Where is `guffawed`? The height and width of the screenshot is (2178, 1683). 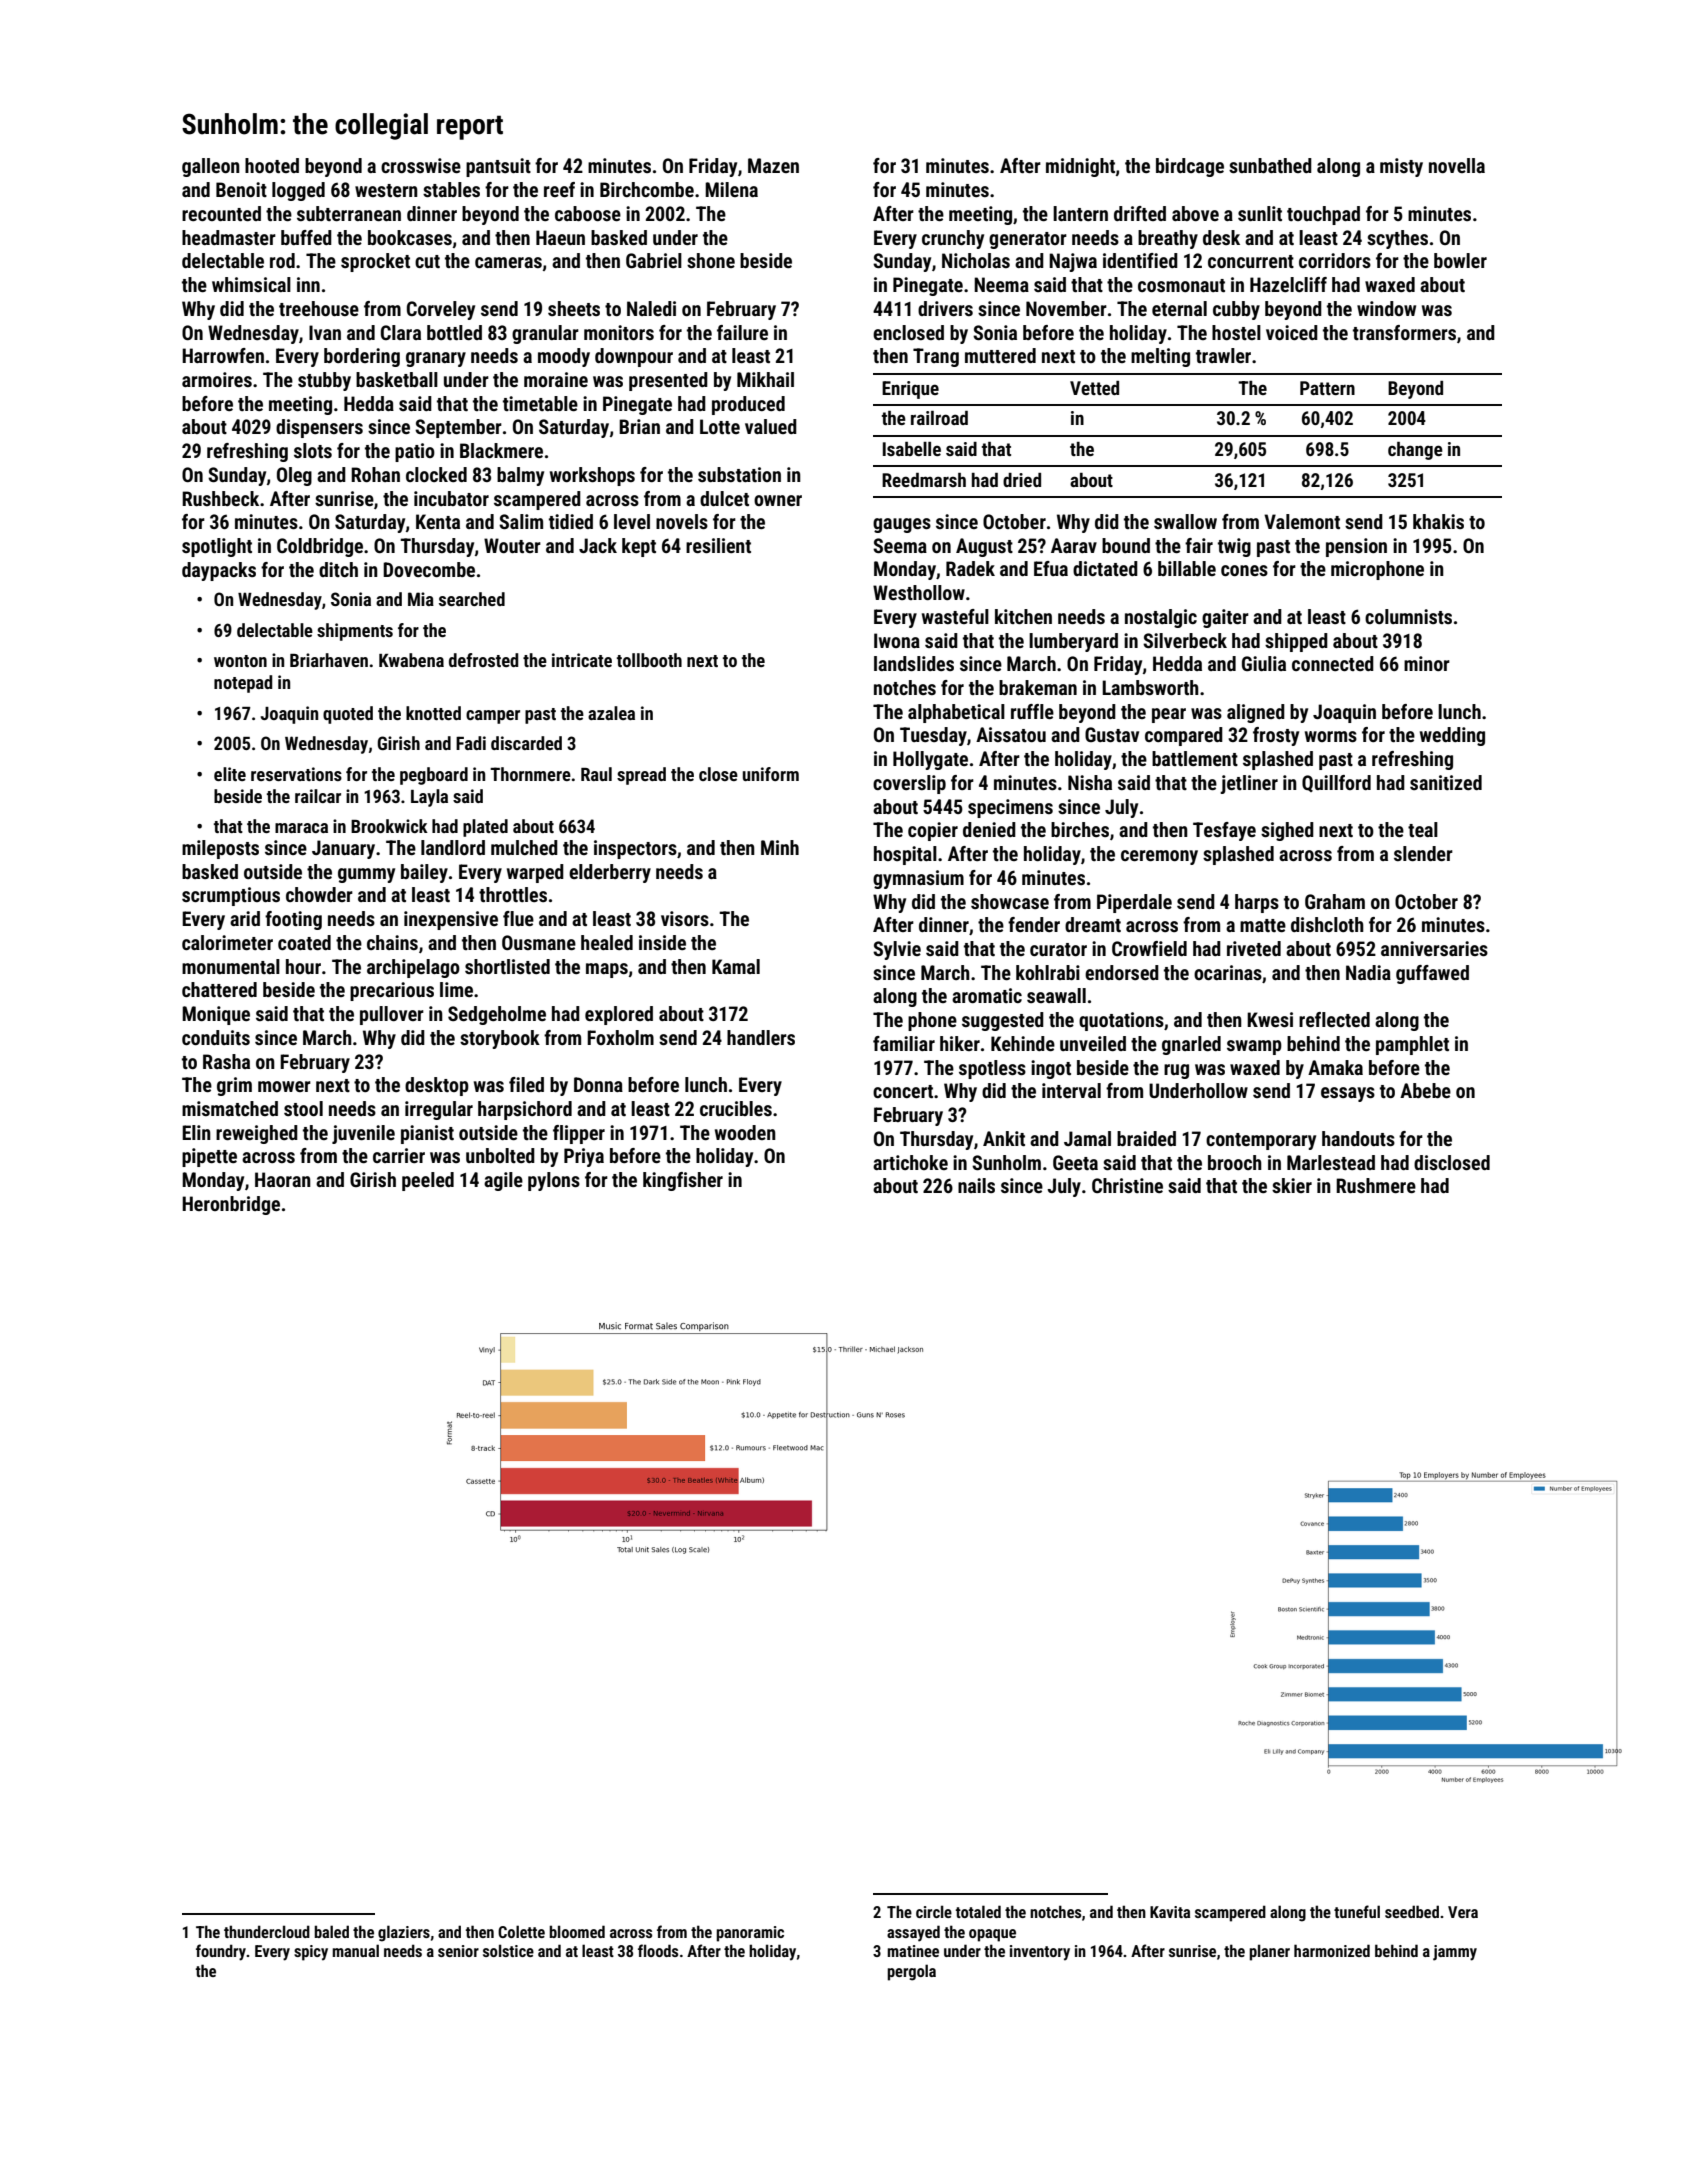
guffawed is located at coordinates (1432, 974).
